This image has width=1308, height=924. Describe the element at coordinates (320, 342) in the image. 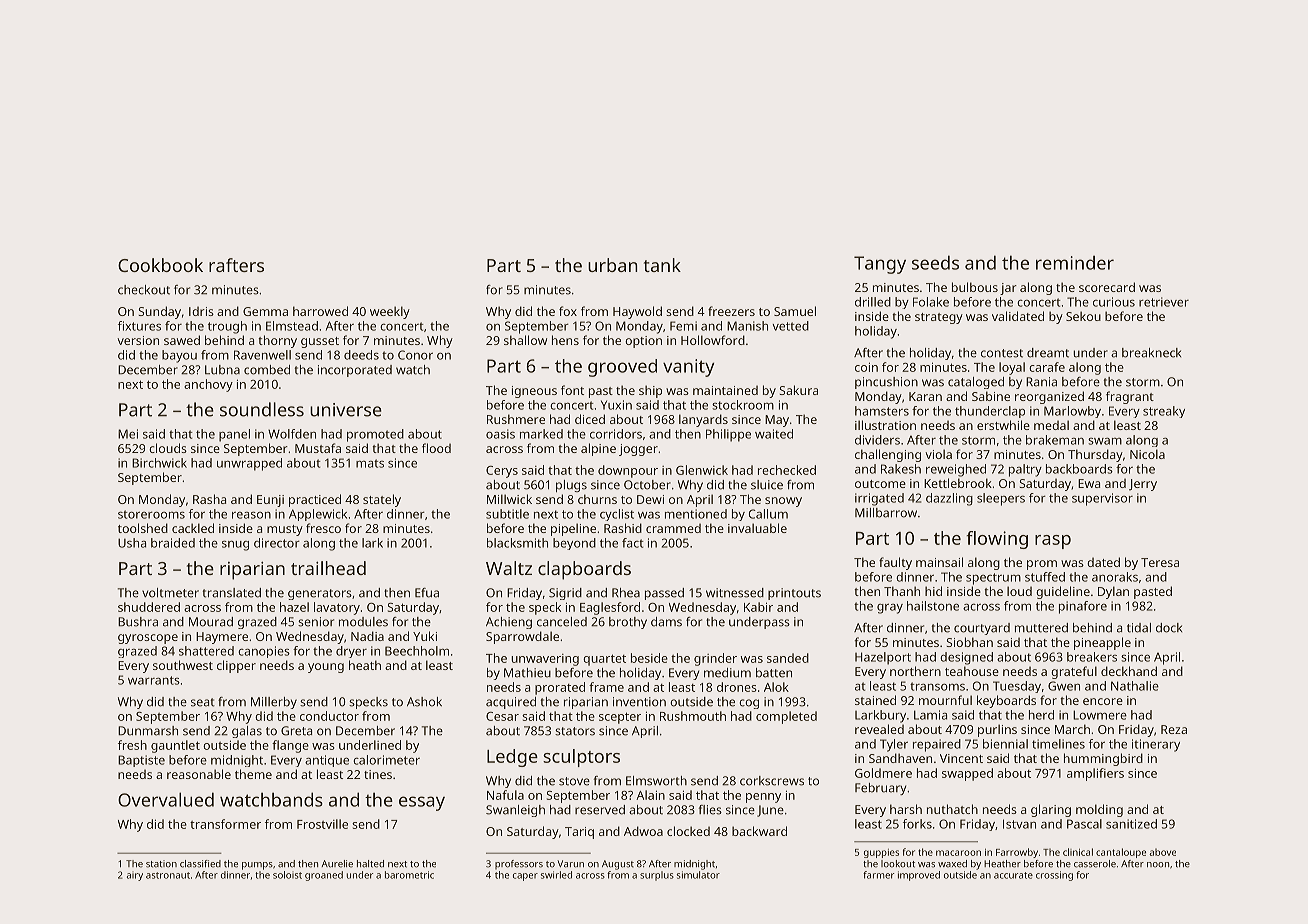

I see `gusset` at that location.
